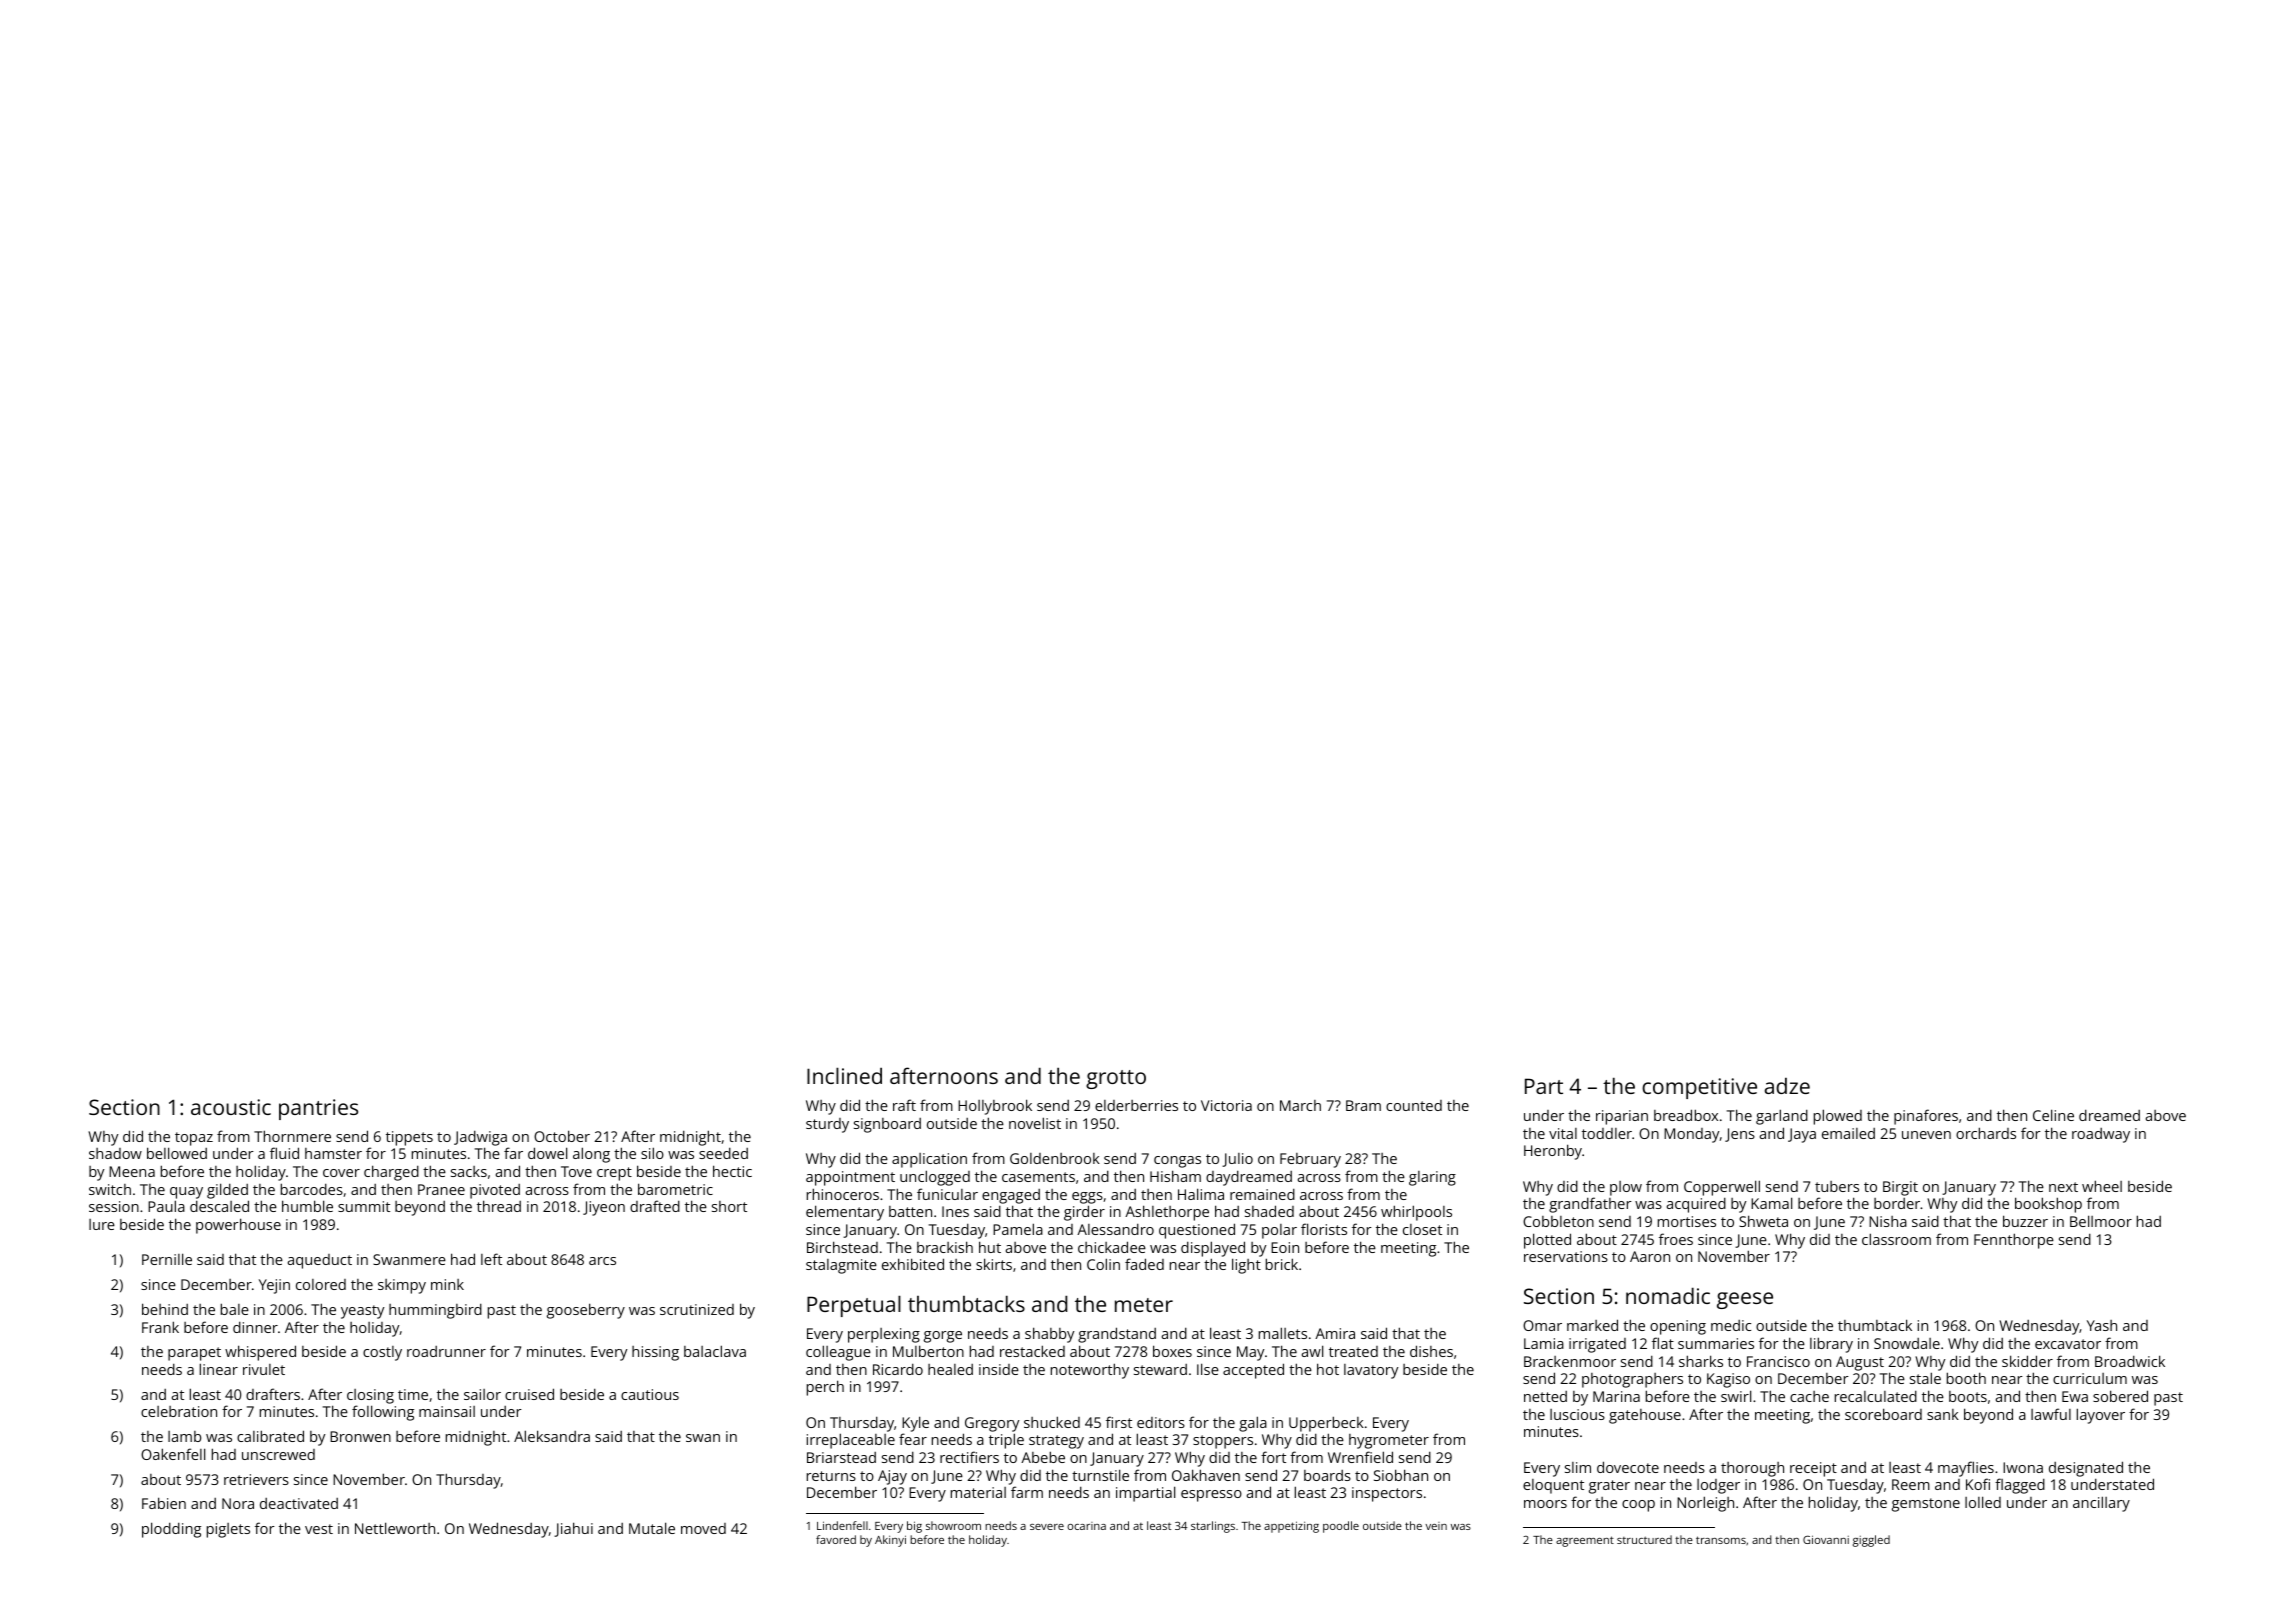  Describe the element at coordinates (841, 1266) in the image. I see `stalagmite` at that location.
